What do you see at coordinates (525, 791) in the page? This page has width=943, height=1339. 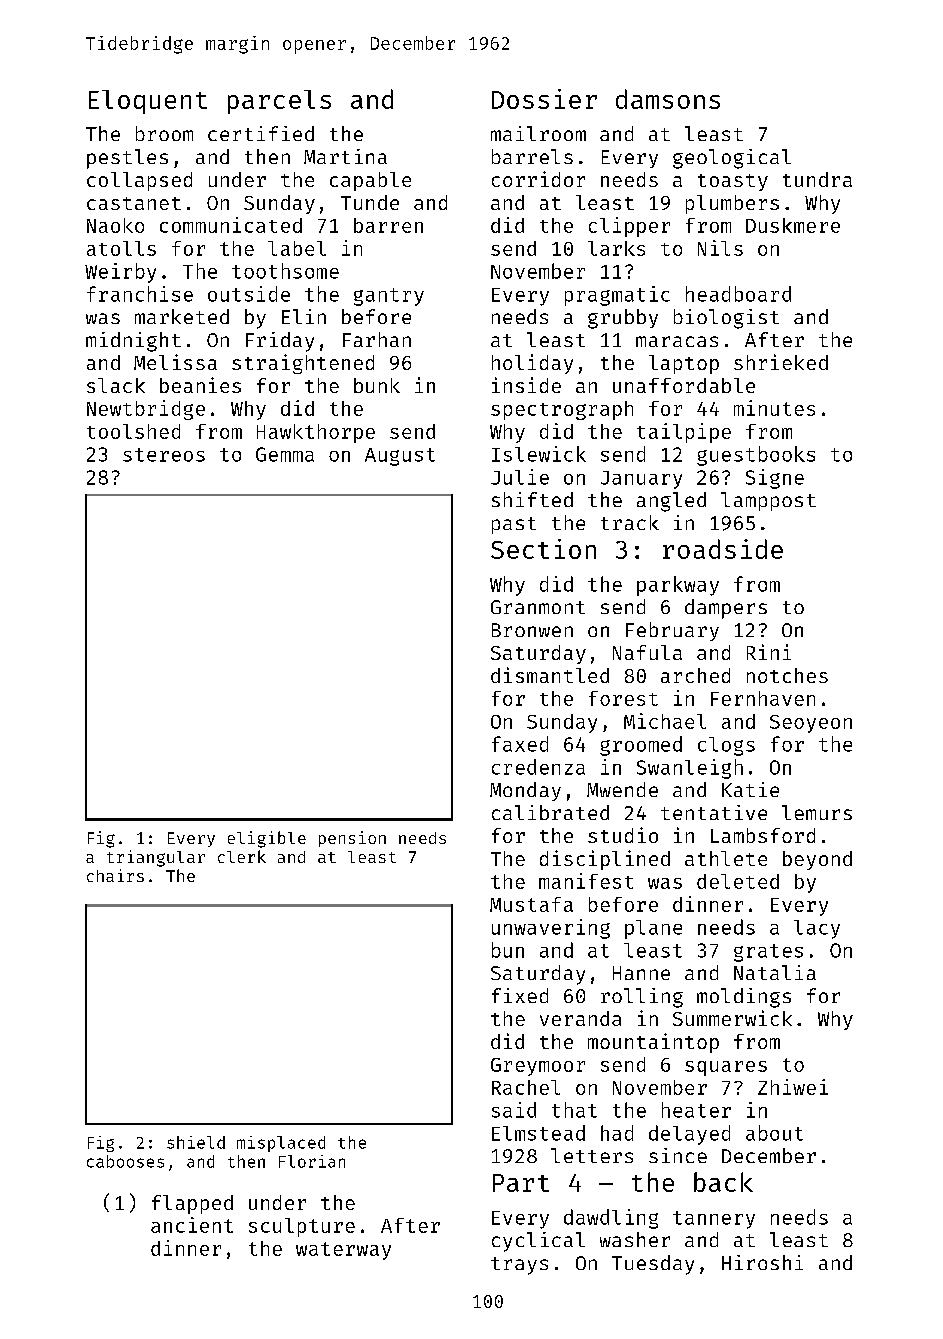 I see `Monday` at bounding box center [525, 791].
